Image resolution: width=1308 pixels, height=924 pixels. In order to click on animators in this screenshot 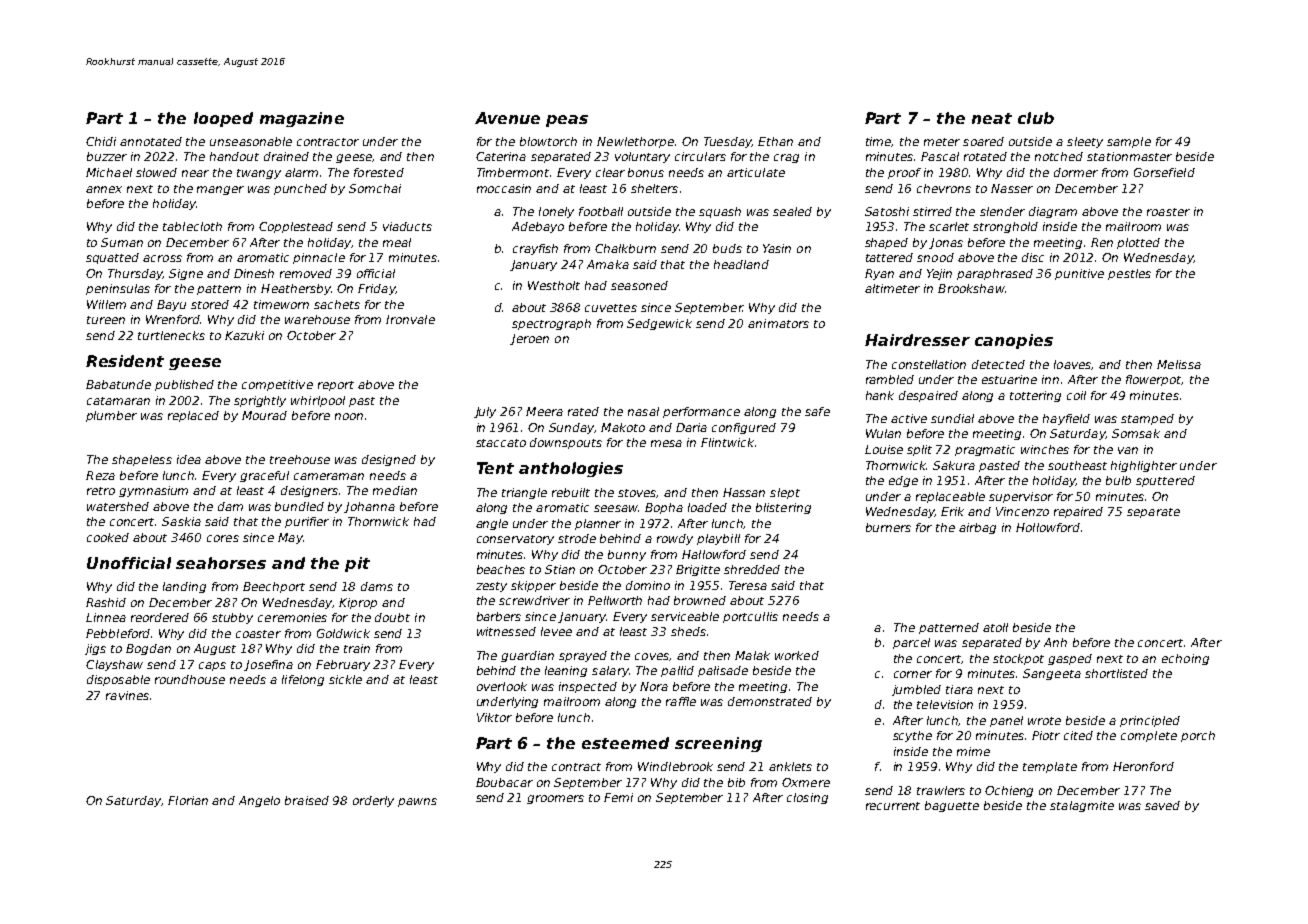, I will do `click(778, 323)`.
